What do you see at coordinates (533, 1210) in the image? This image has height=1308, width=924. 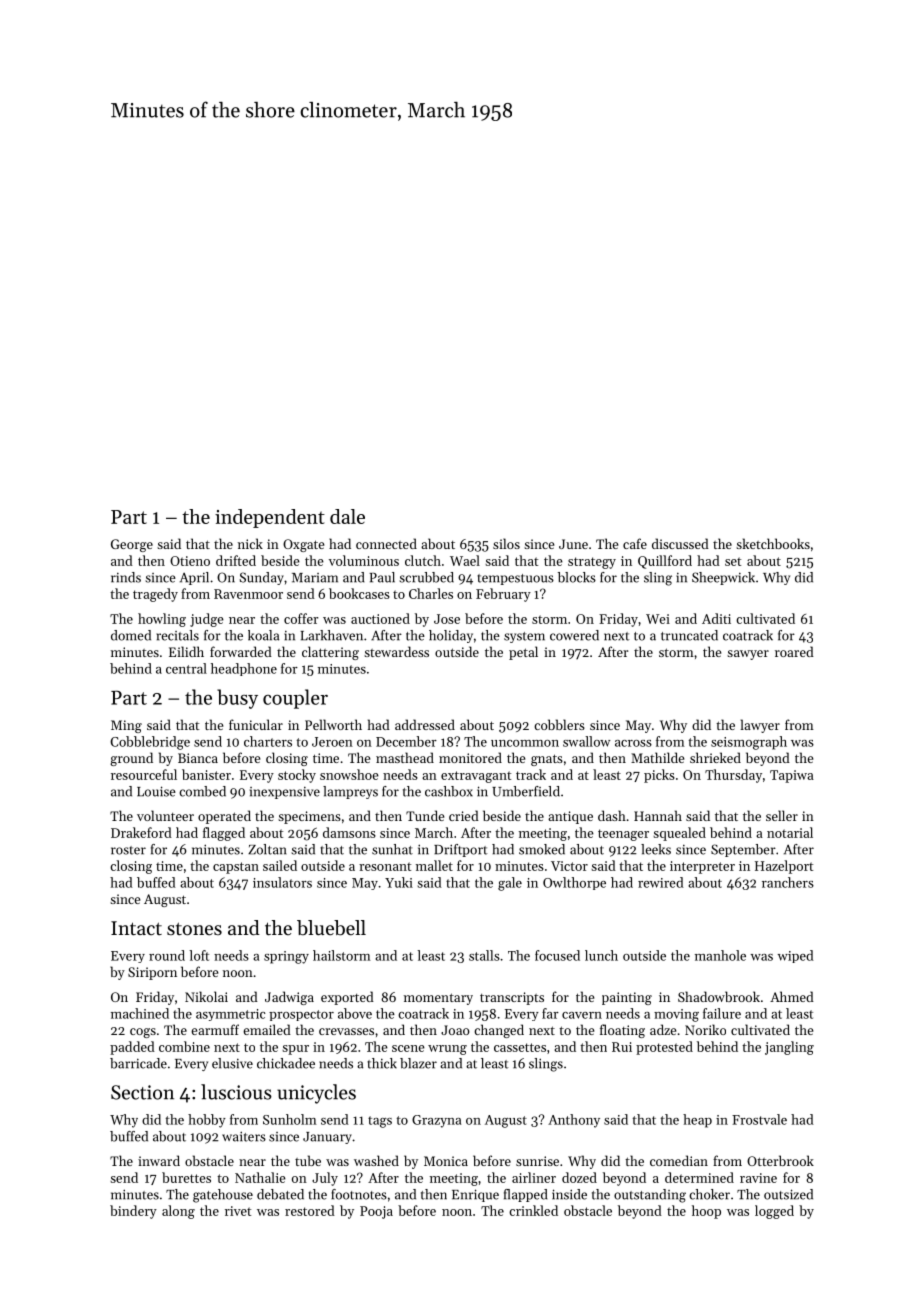 I see `crinkled` at bounding box center [533, 1210].
